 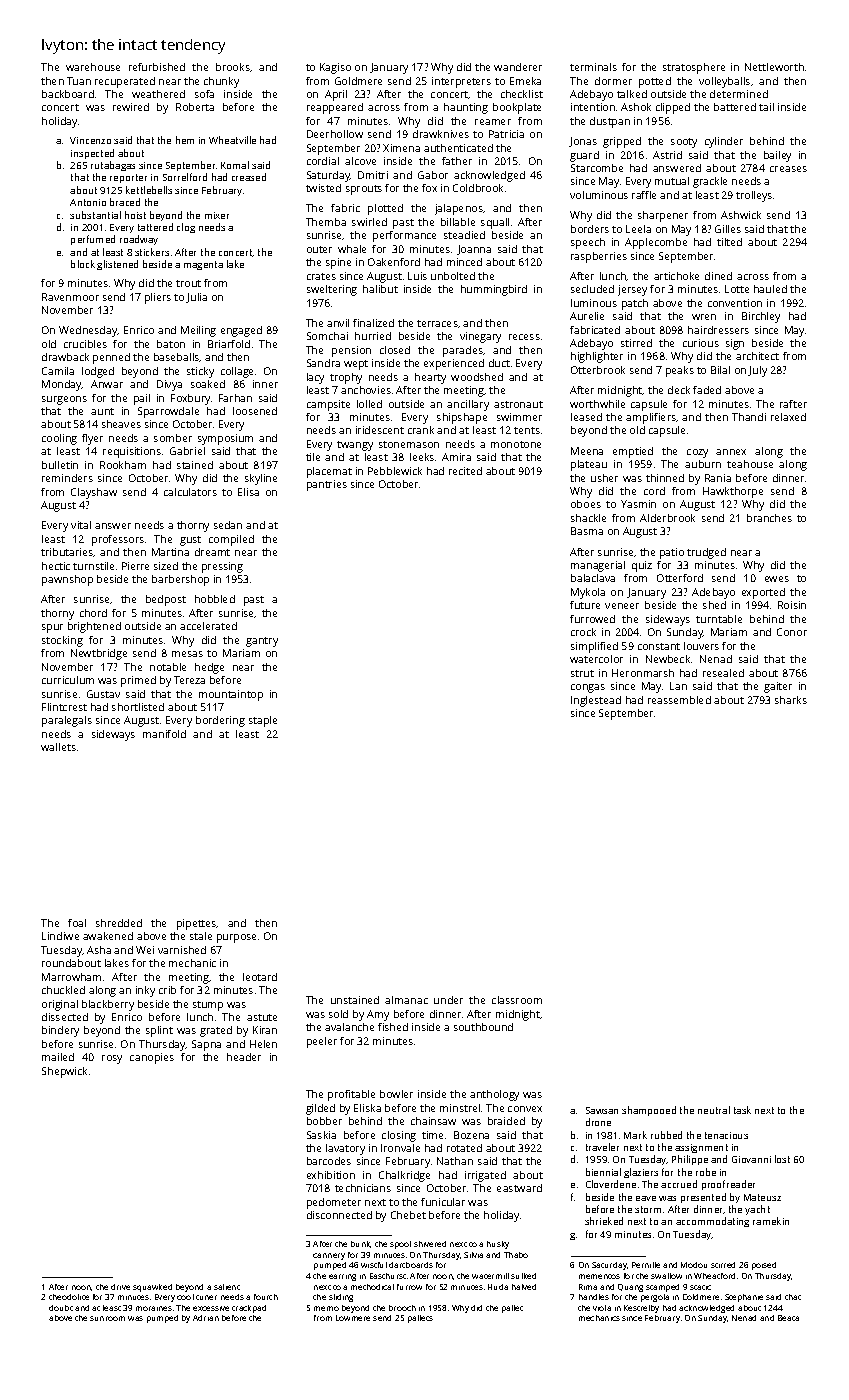 I want to click on Gilles, so click(x=728, y=229).
